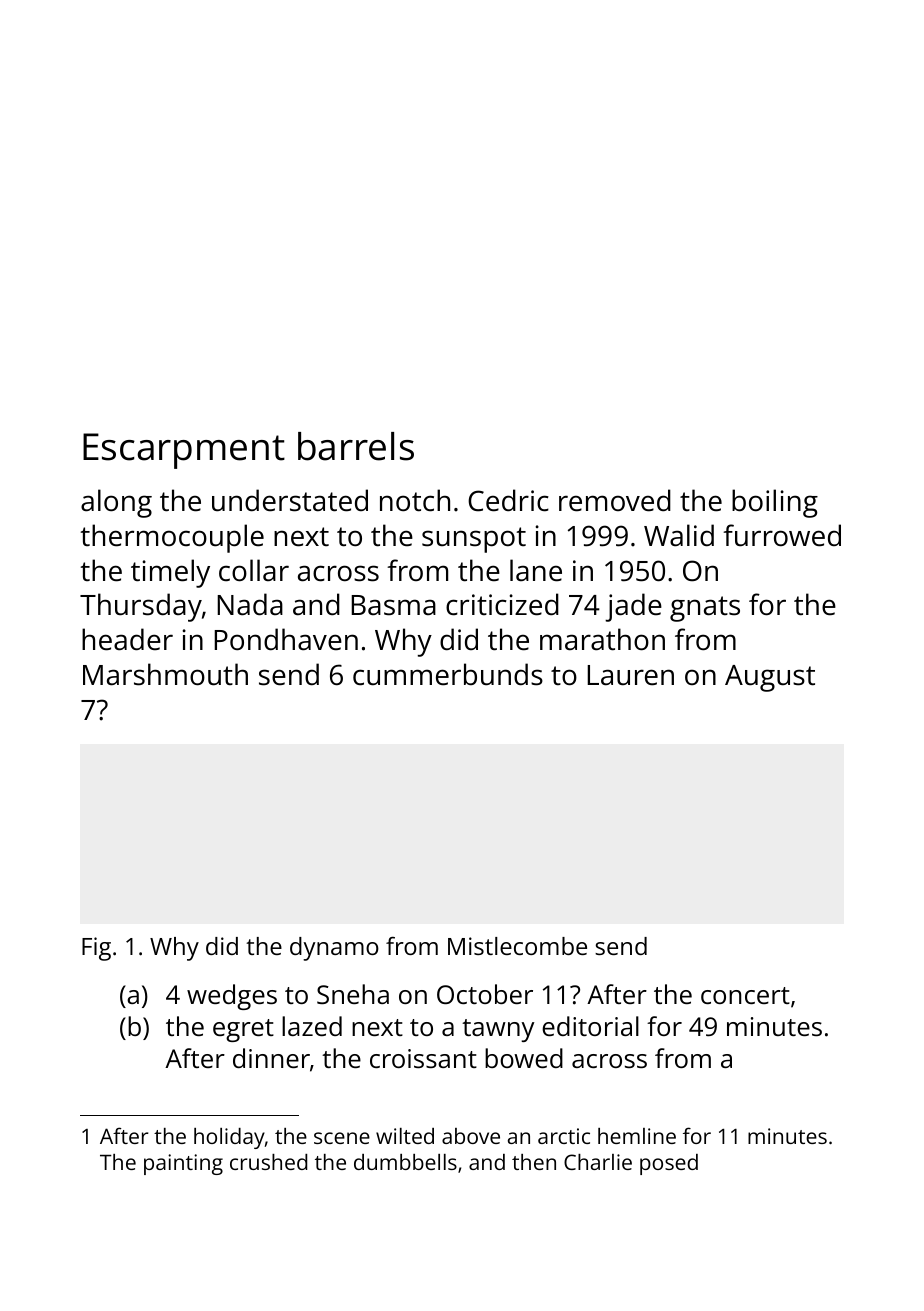 This screenshot has width=924, height=1311. Describe the element at coordinates (485, 994) in the screenshot. I see `October` at that location.
